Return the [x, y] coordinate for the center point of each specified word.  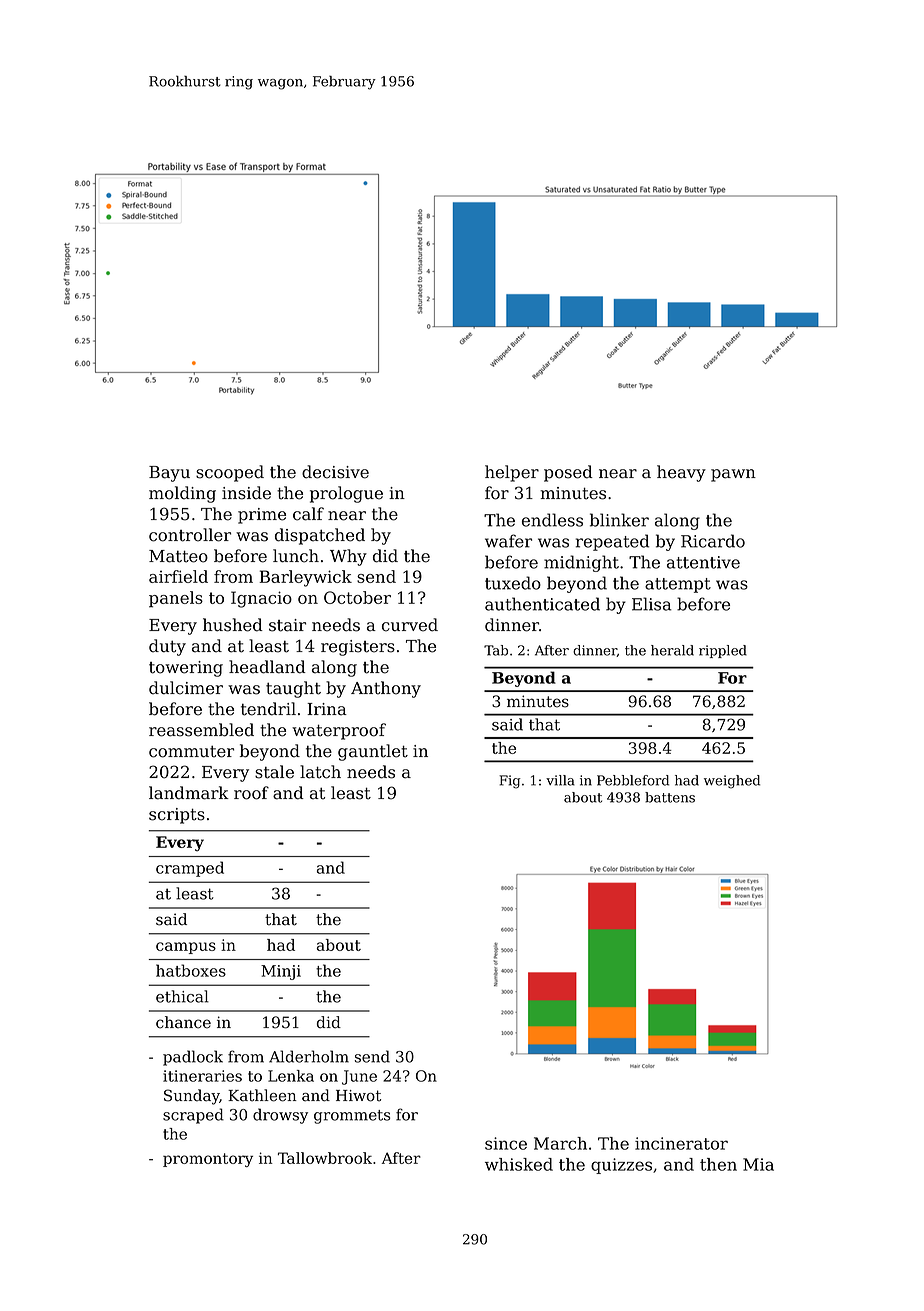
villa [560, 780]
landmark [189, 793]
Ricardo [713, 541]
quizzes [621, 1166]
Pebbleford [633, 780]
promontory [208, 1160]
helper [512, 473]
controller [190, 535]
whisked [519, 1164]
